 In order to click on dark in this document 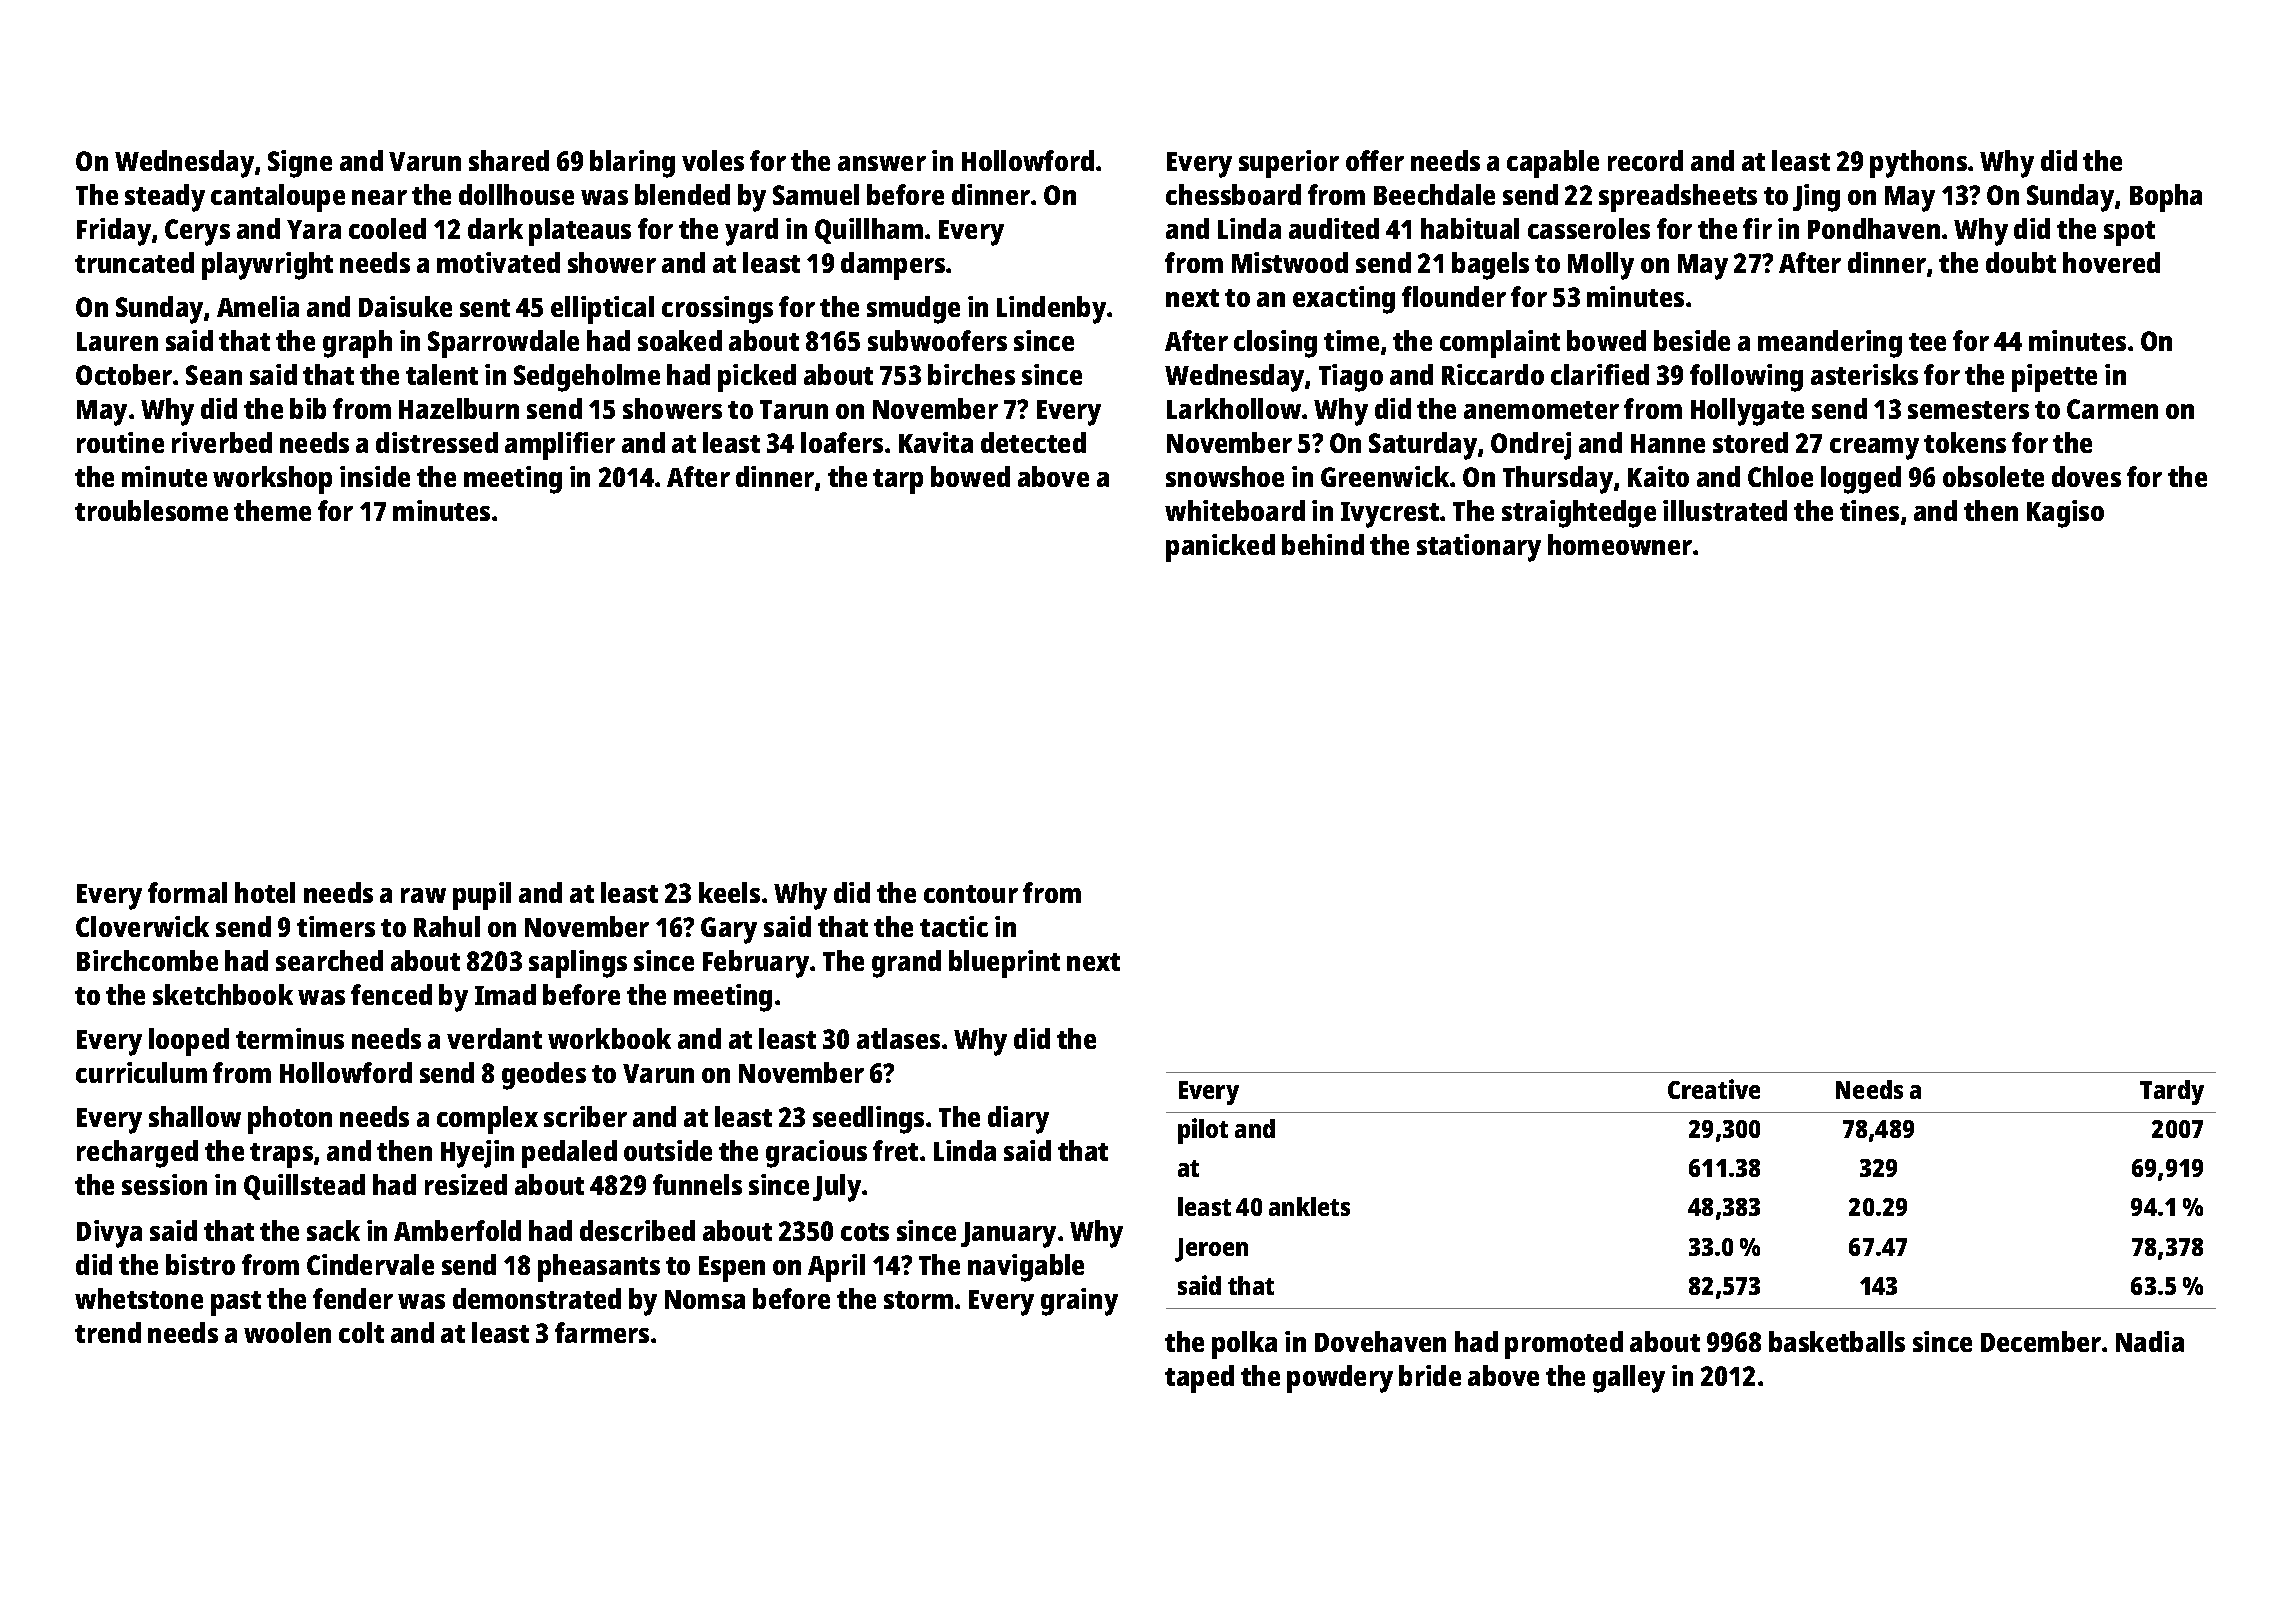, I will do `click(495, 228)`.
